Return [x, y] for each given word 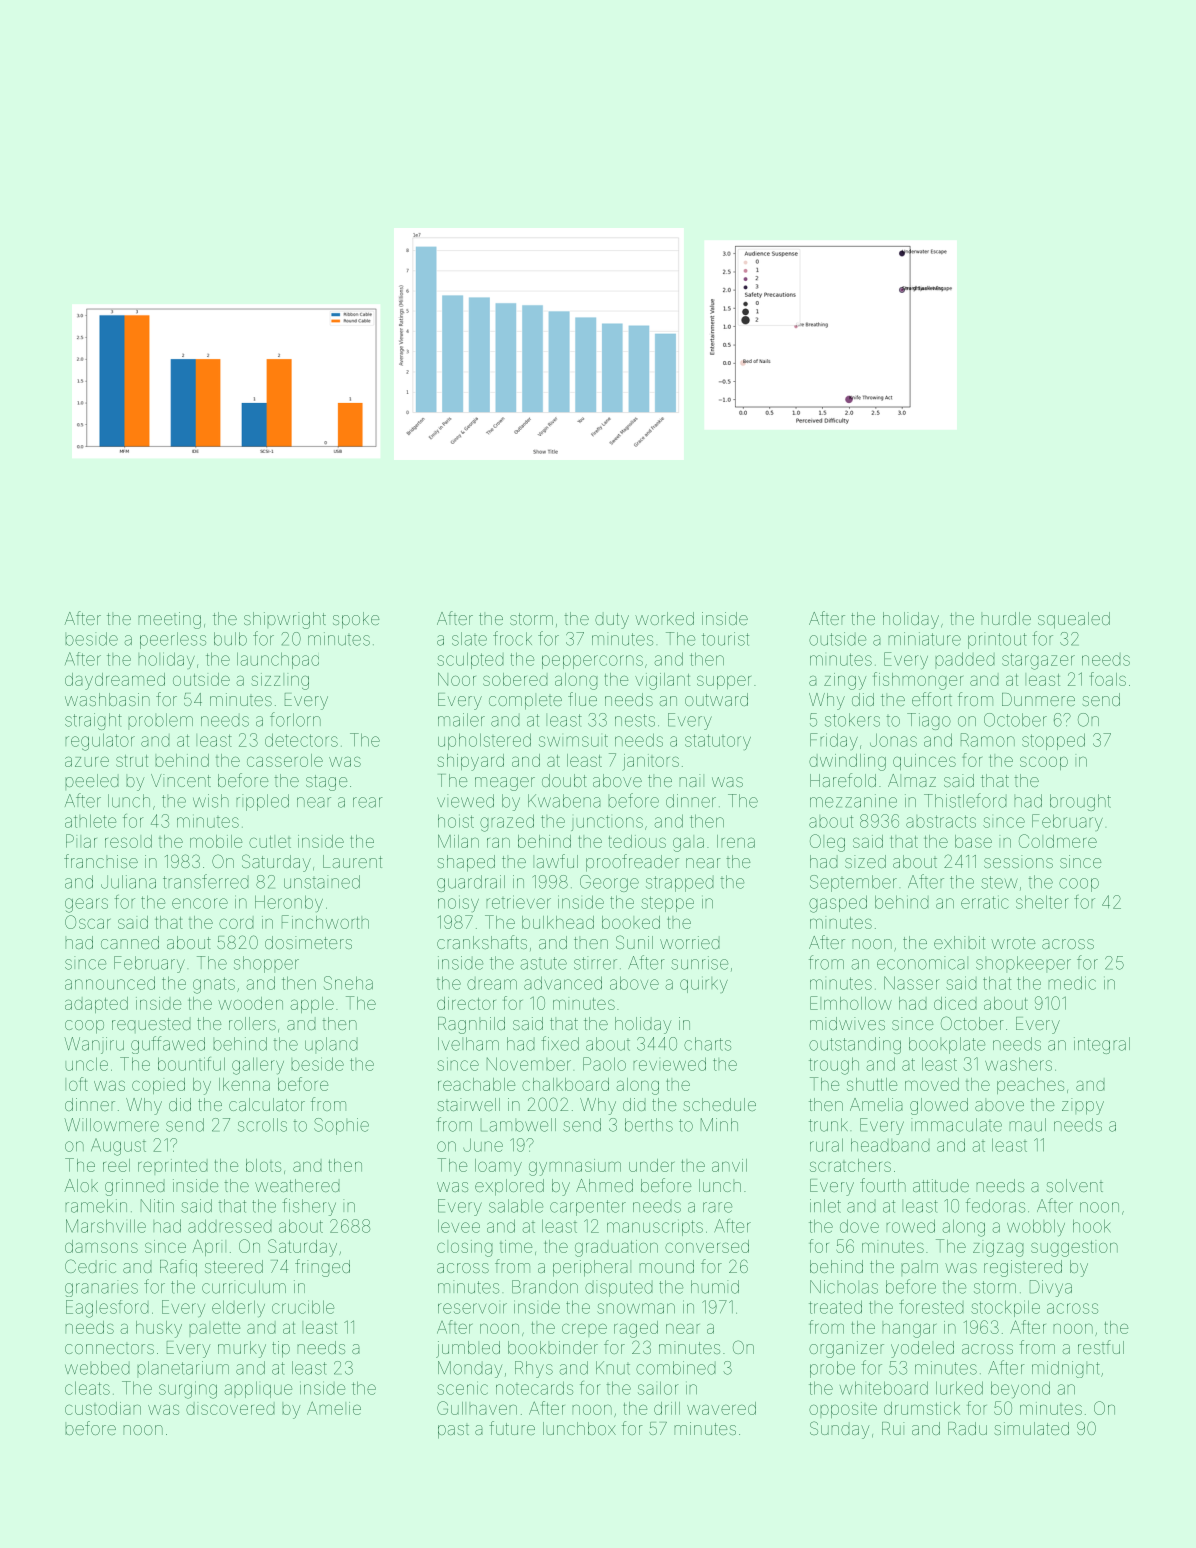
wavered [721, 1408]
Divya [1051, 1288]
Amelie [334, 1408]
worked [664, 618]
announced [110, 983]
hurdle [1006, 618]
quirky [704, 986]
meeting [170, 620]
